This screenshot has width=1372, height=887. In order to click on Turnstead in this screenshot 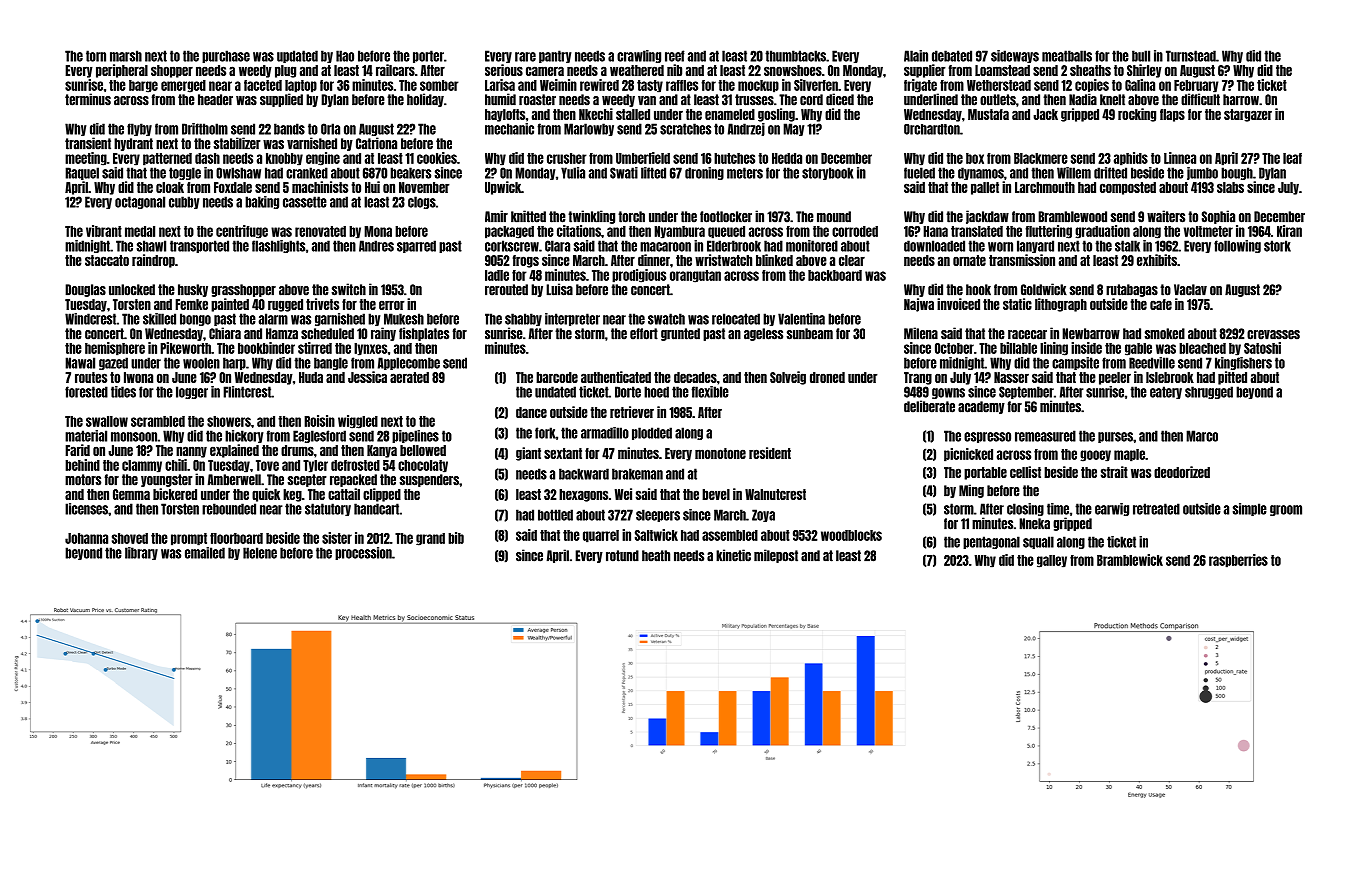, I will do `click(1191, 56)`.
